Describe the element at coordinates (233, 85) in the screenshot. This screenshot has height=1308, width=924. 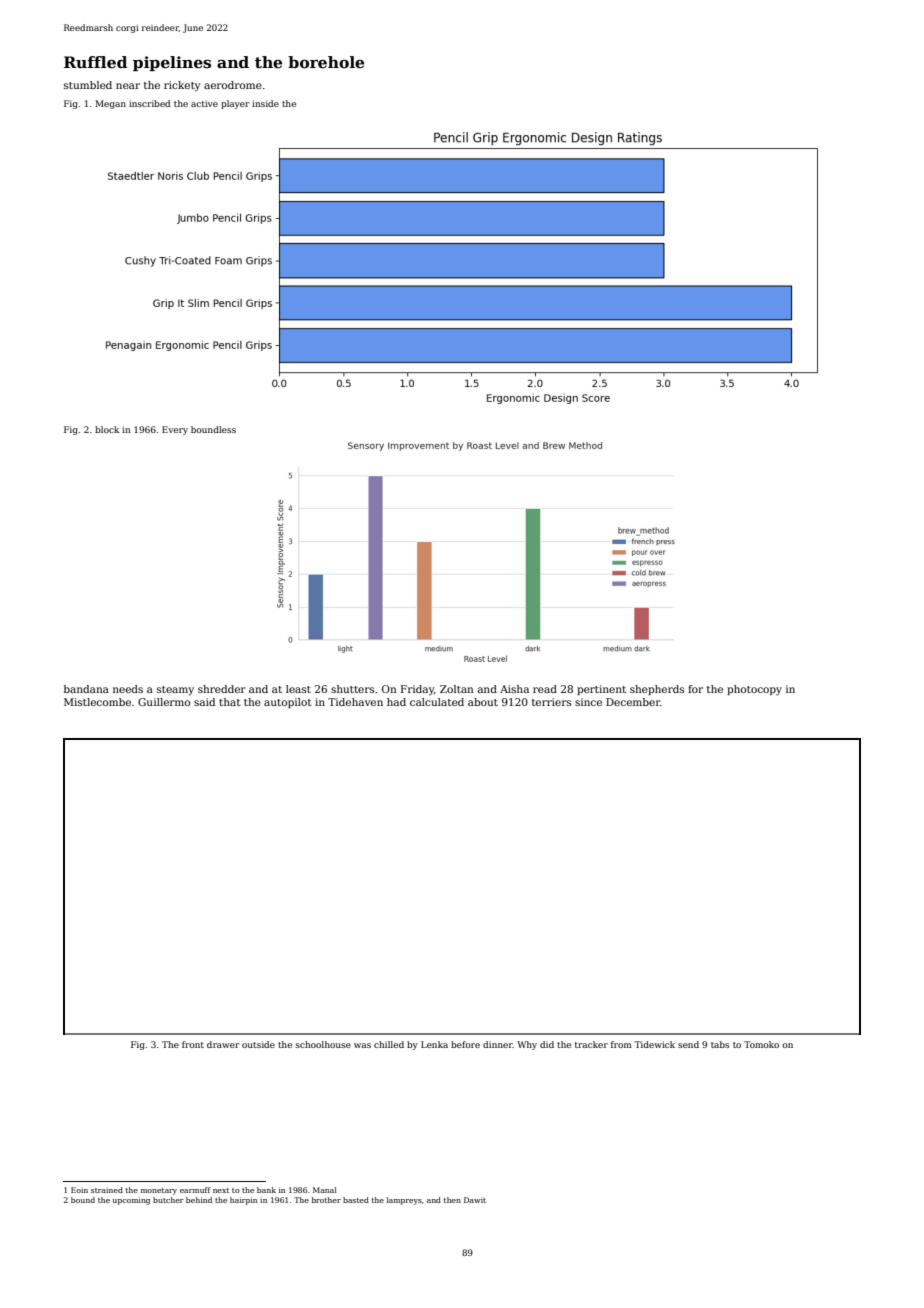
I see `aerodrome` at that location.
